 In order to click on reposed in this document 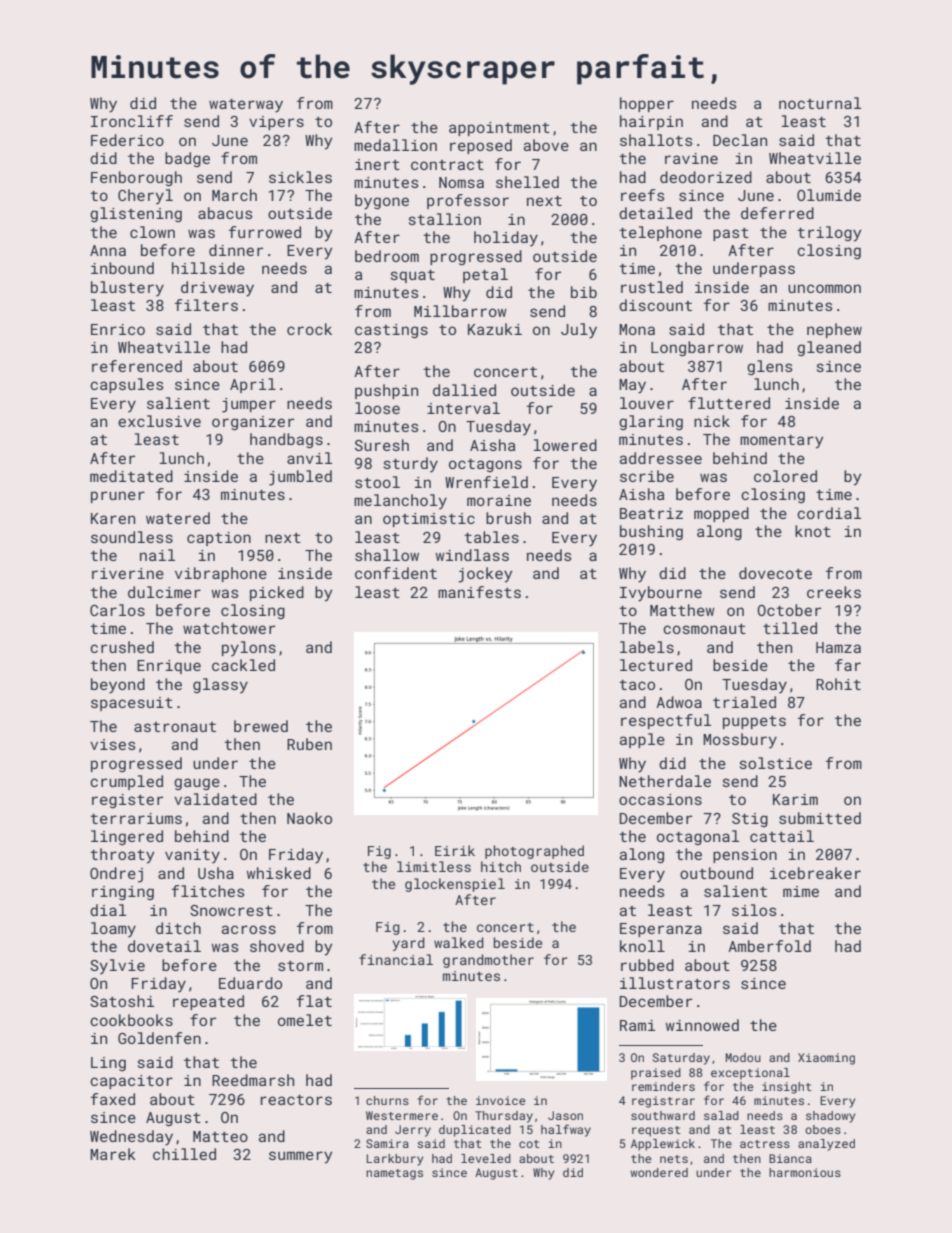, I will do `click(481, 146)`.
